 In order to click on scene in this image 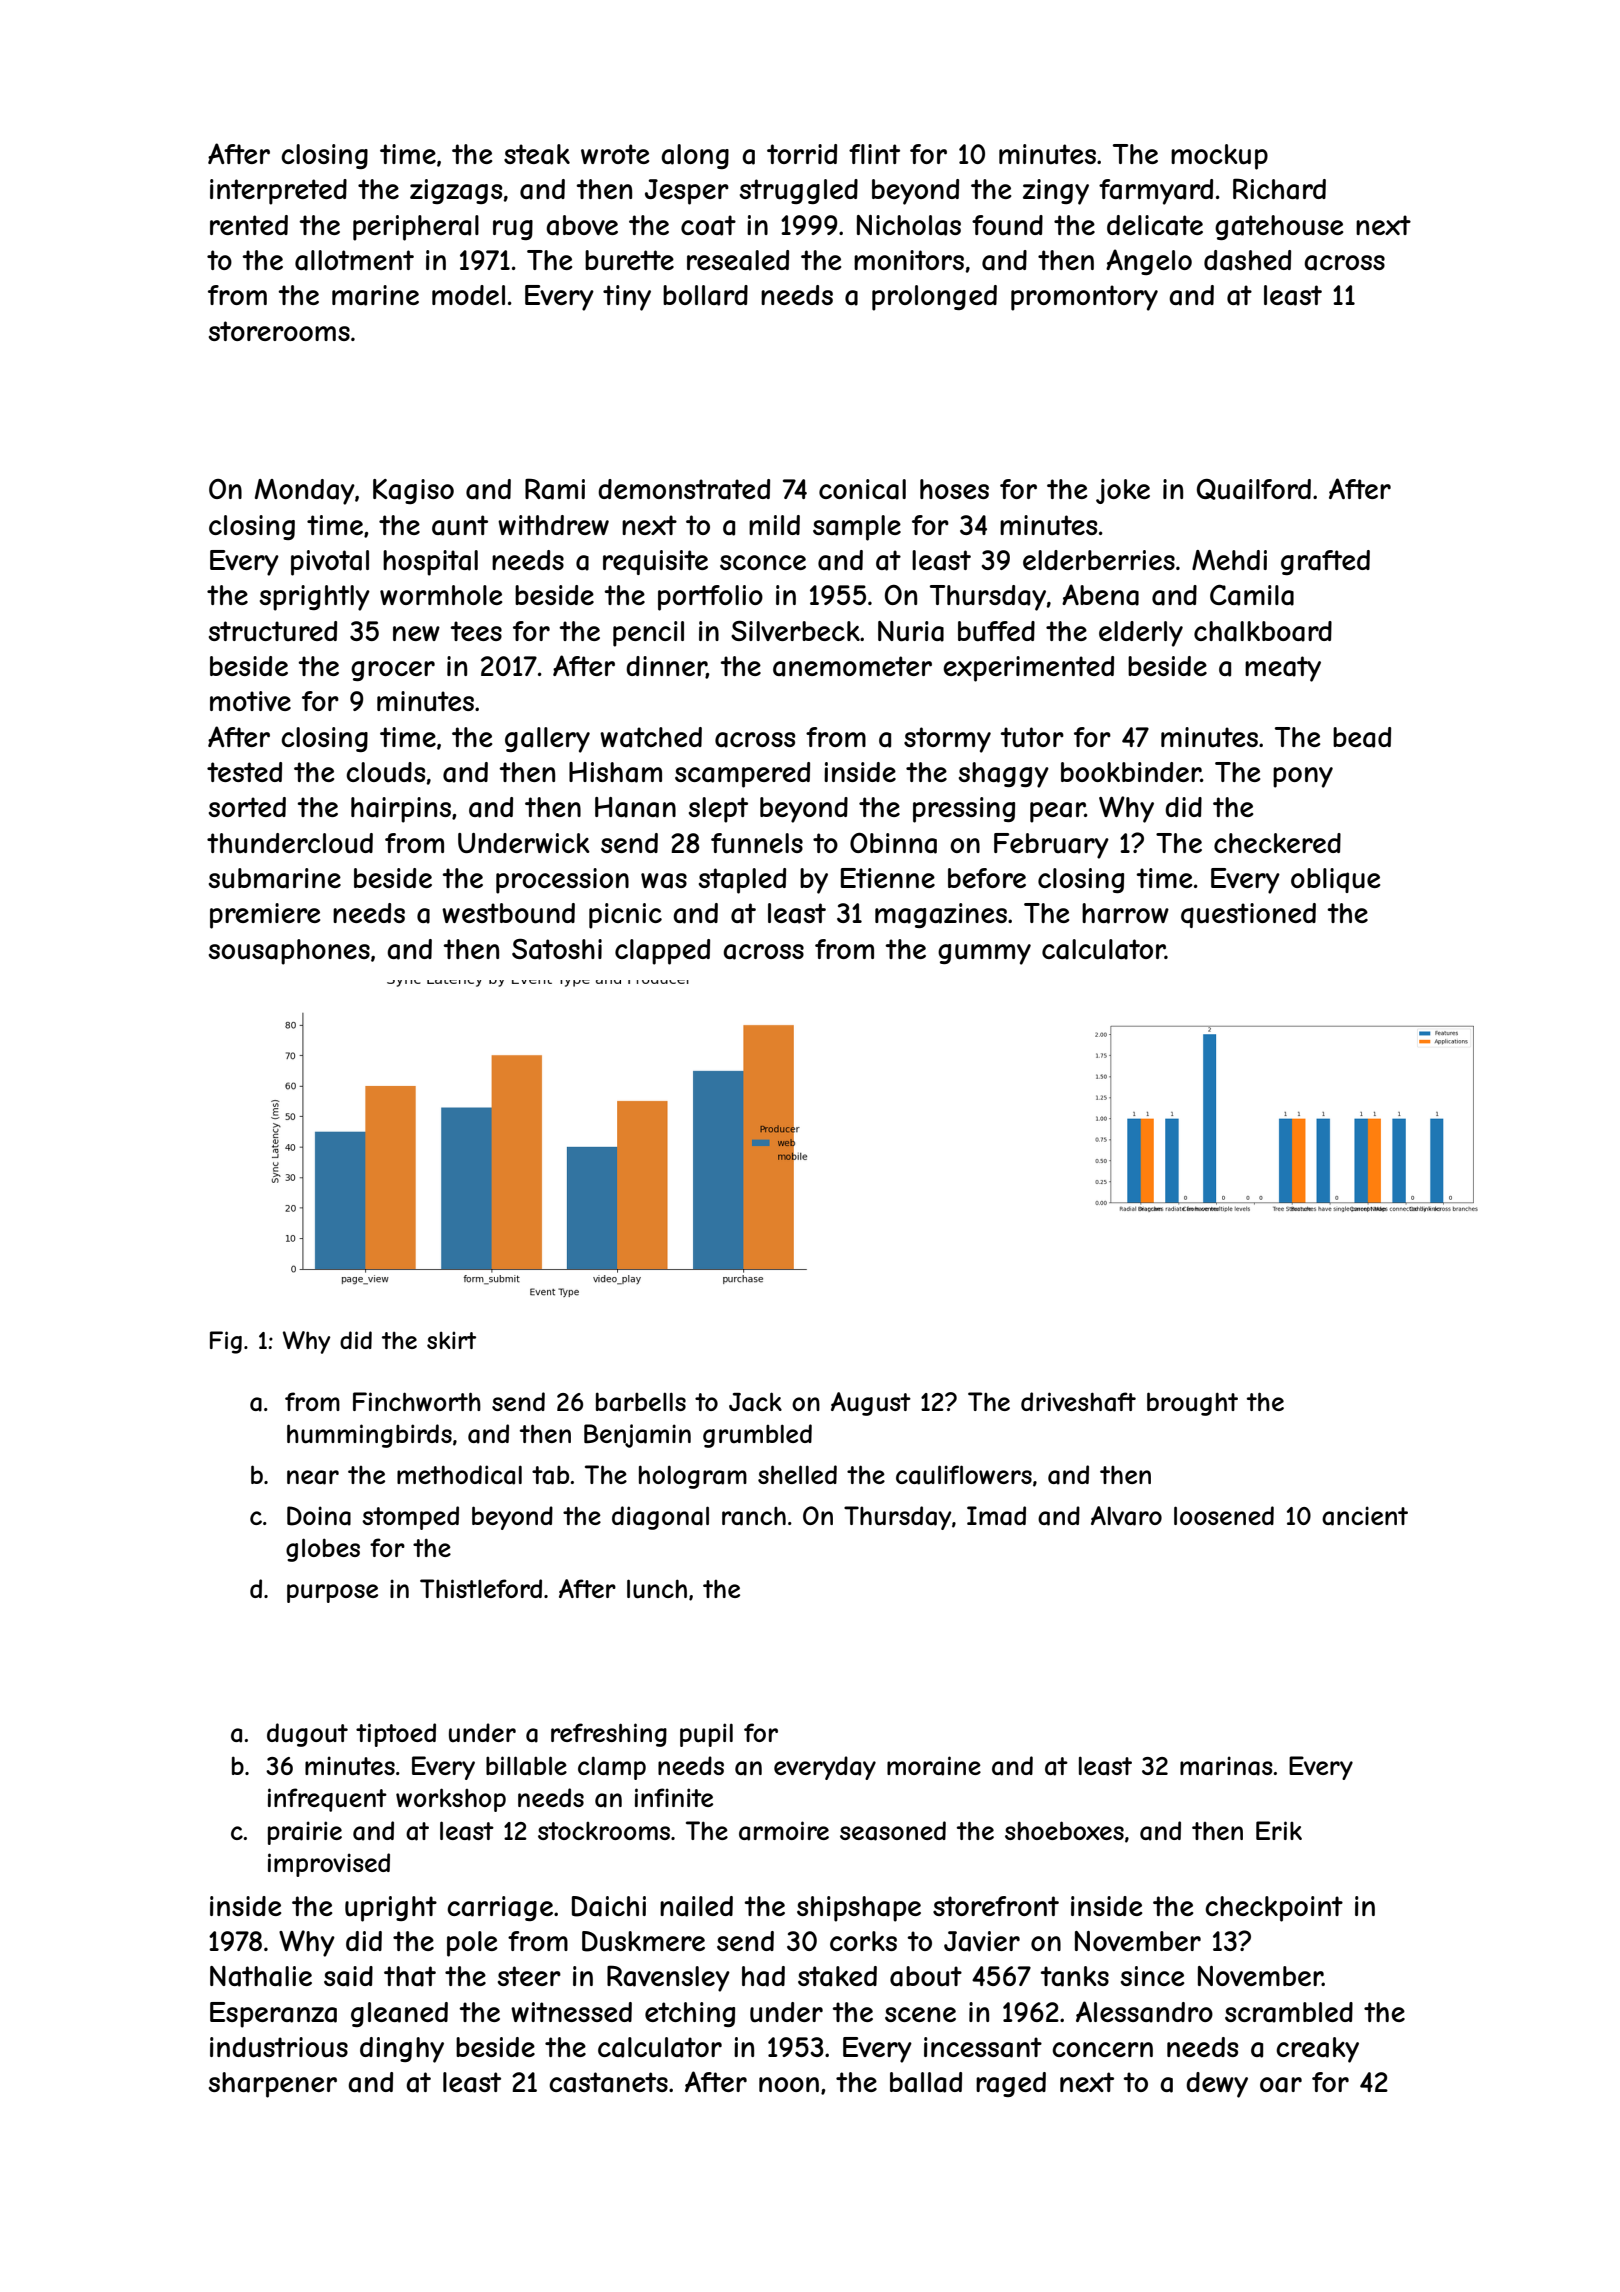, I will do `click(920, 2014)`.
